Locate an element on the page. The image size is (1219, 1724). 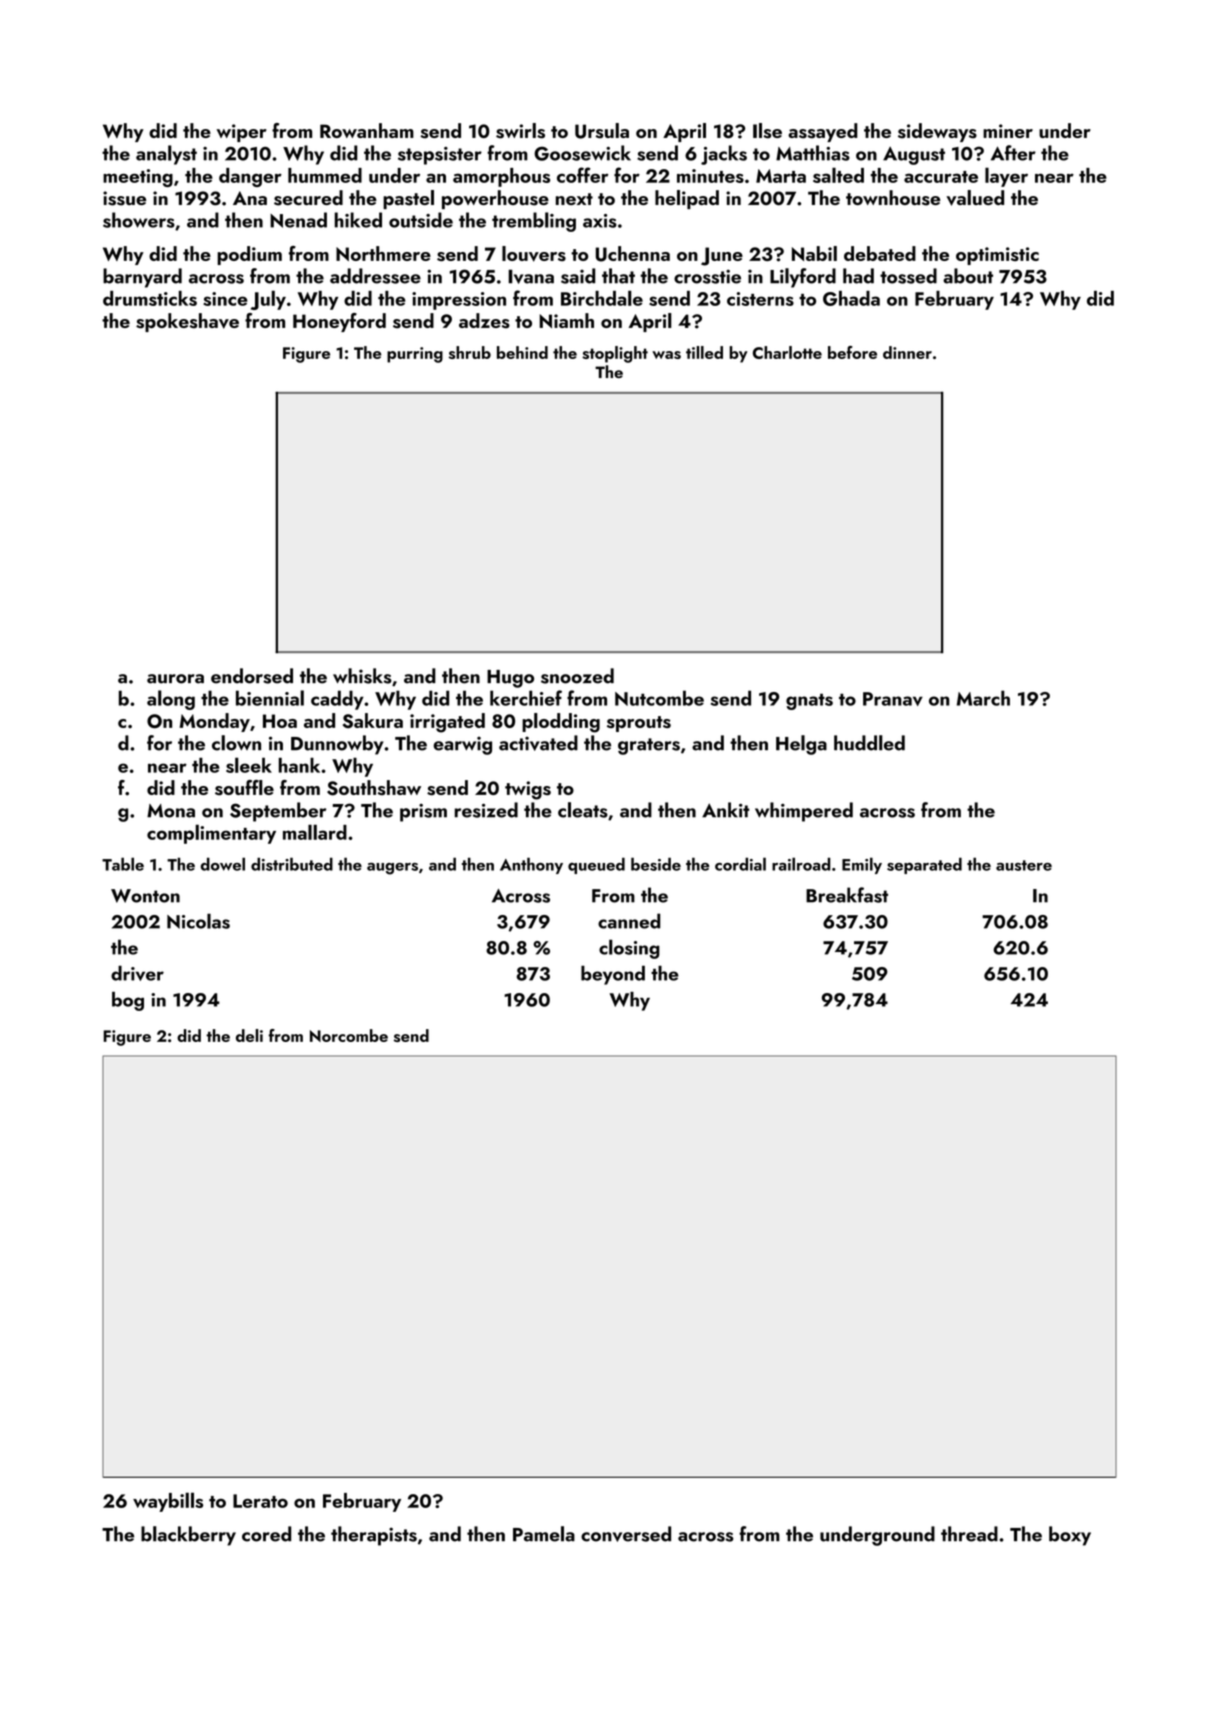
austere is located at coordinates (1024, 865).
